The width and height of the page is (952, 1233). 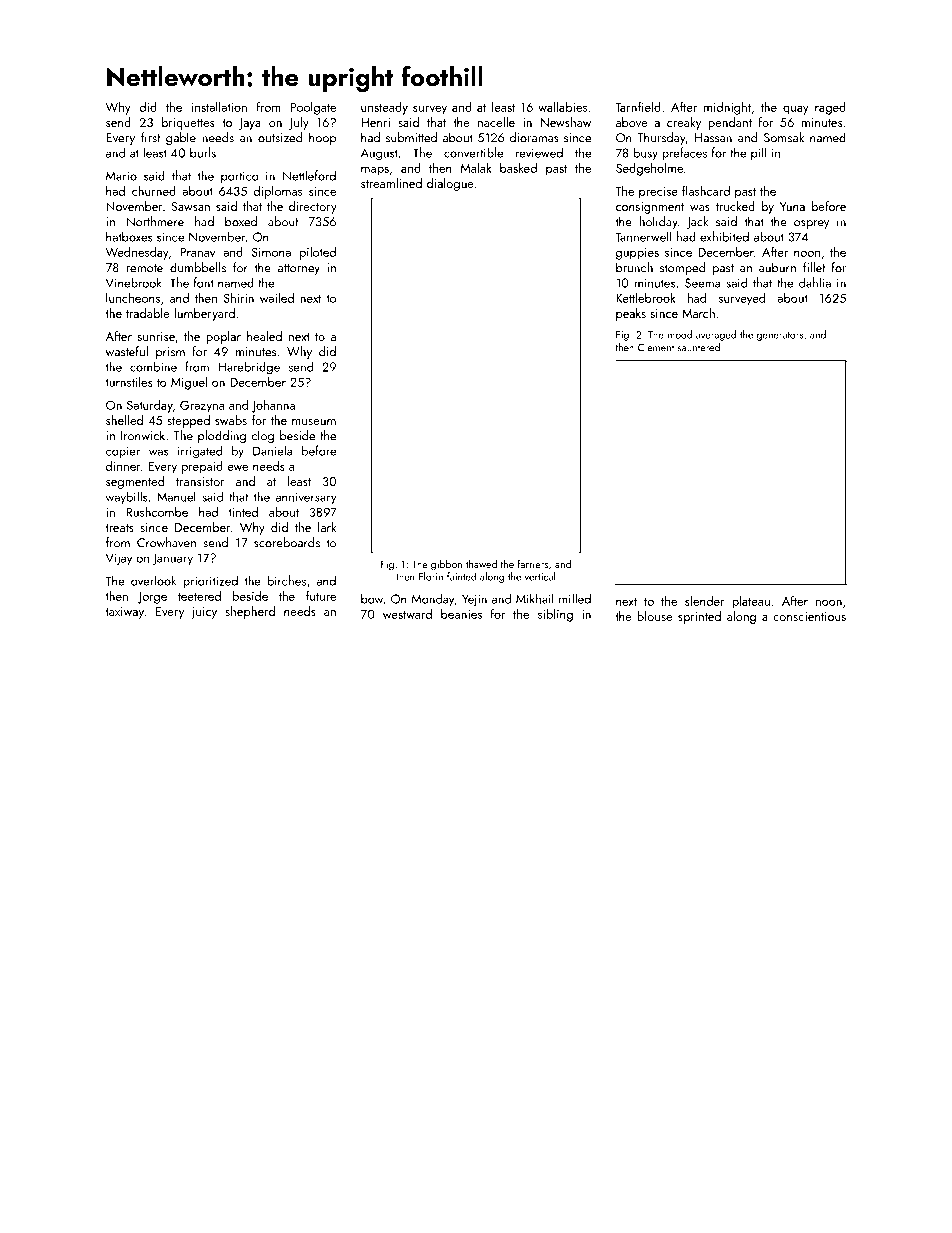 I want to click on farriers, so click(x=532, y=563).
